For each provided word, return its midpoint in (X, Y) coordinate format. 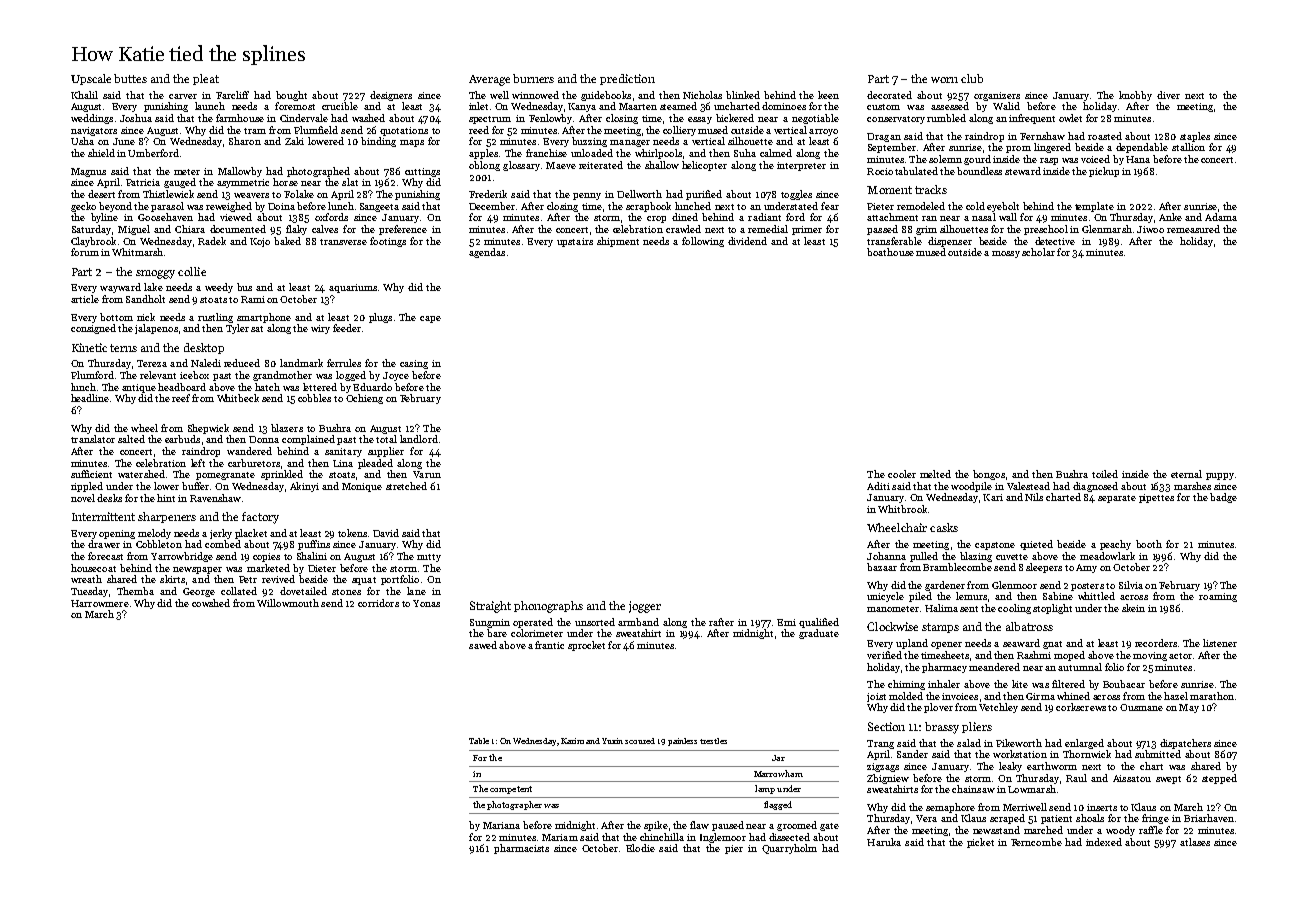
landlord (419, 439)
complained (308, 440)
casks (944, 527)
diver (1168, 95)
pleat (206, 79)
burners (533, 78)
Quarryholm (789, 849)
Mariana (501, 825)
